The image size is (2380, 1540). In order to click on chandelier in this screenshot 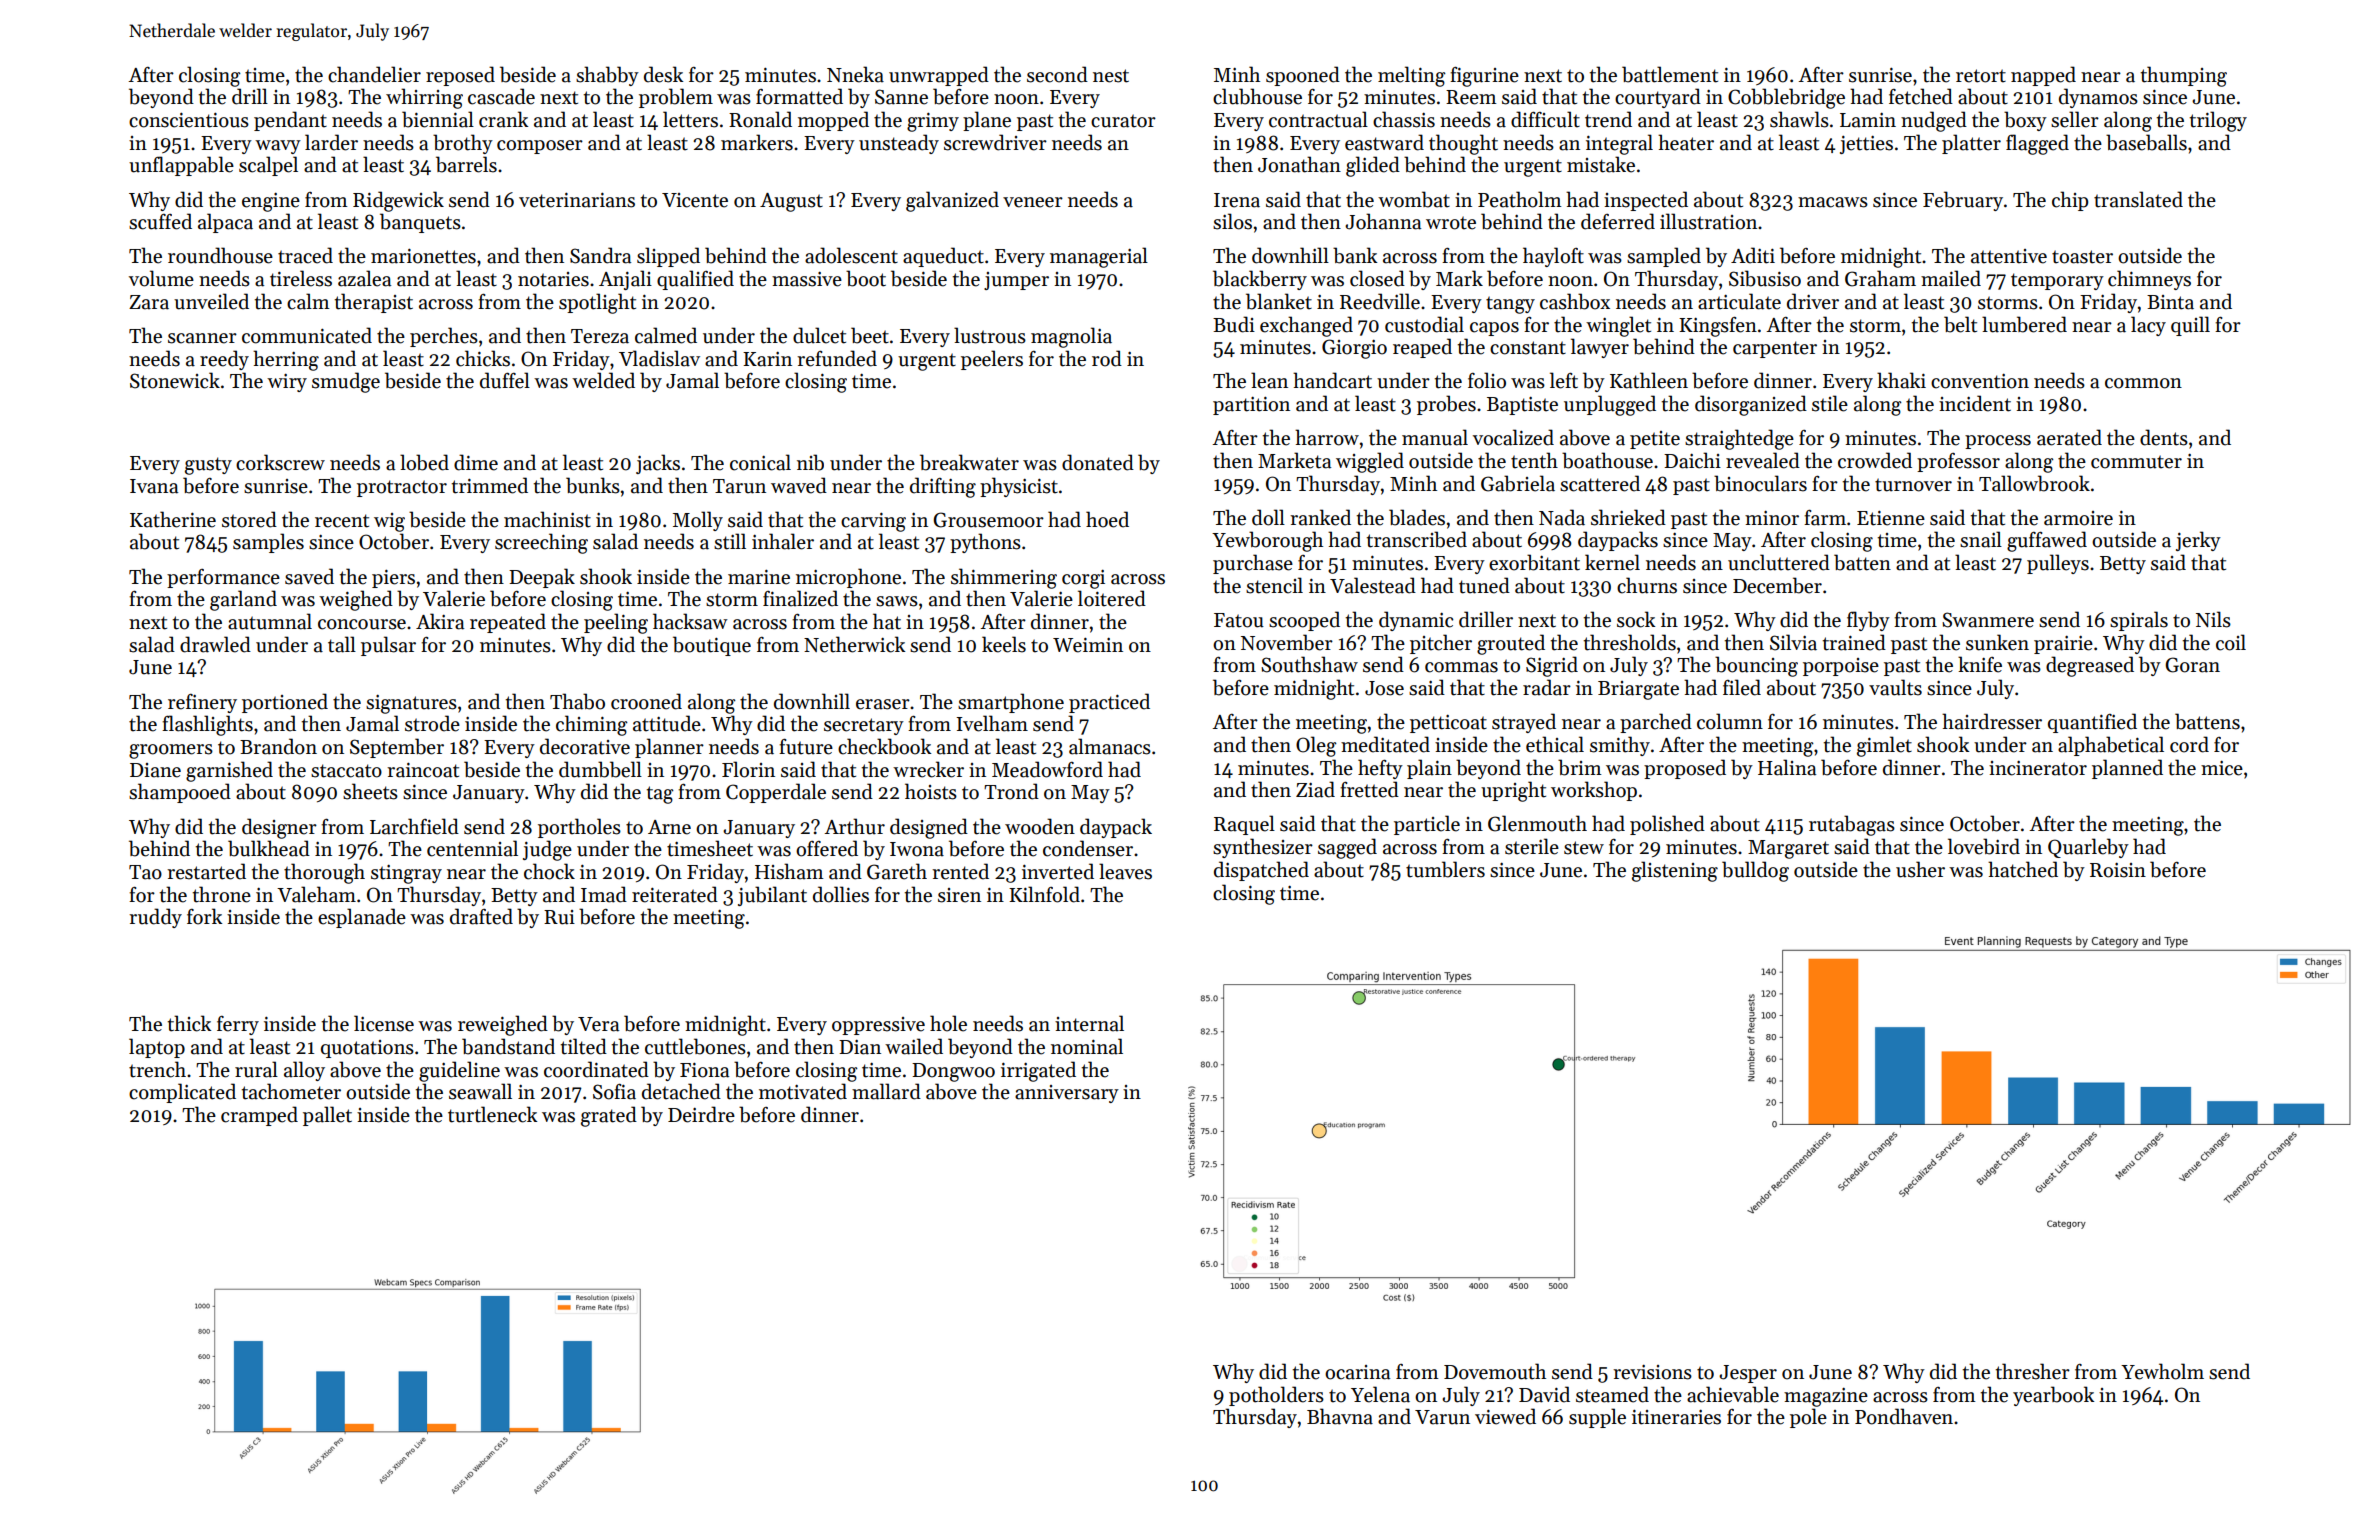, I will do `click(374, 74)`.
